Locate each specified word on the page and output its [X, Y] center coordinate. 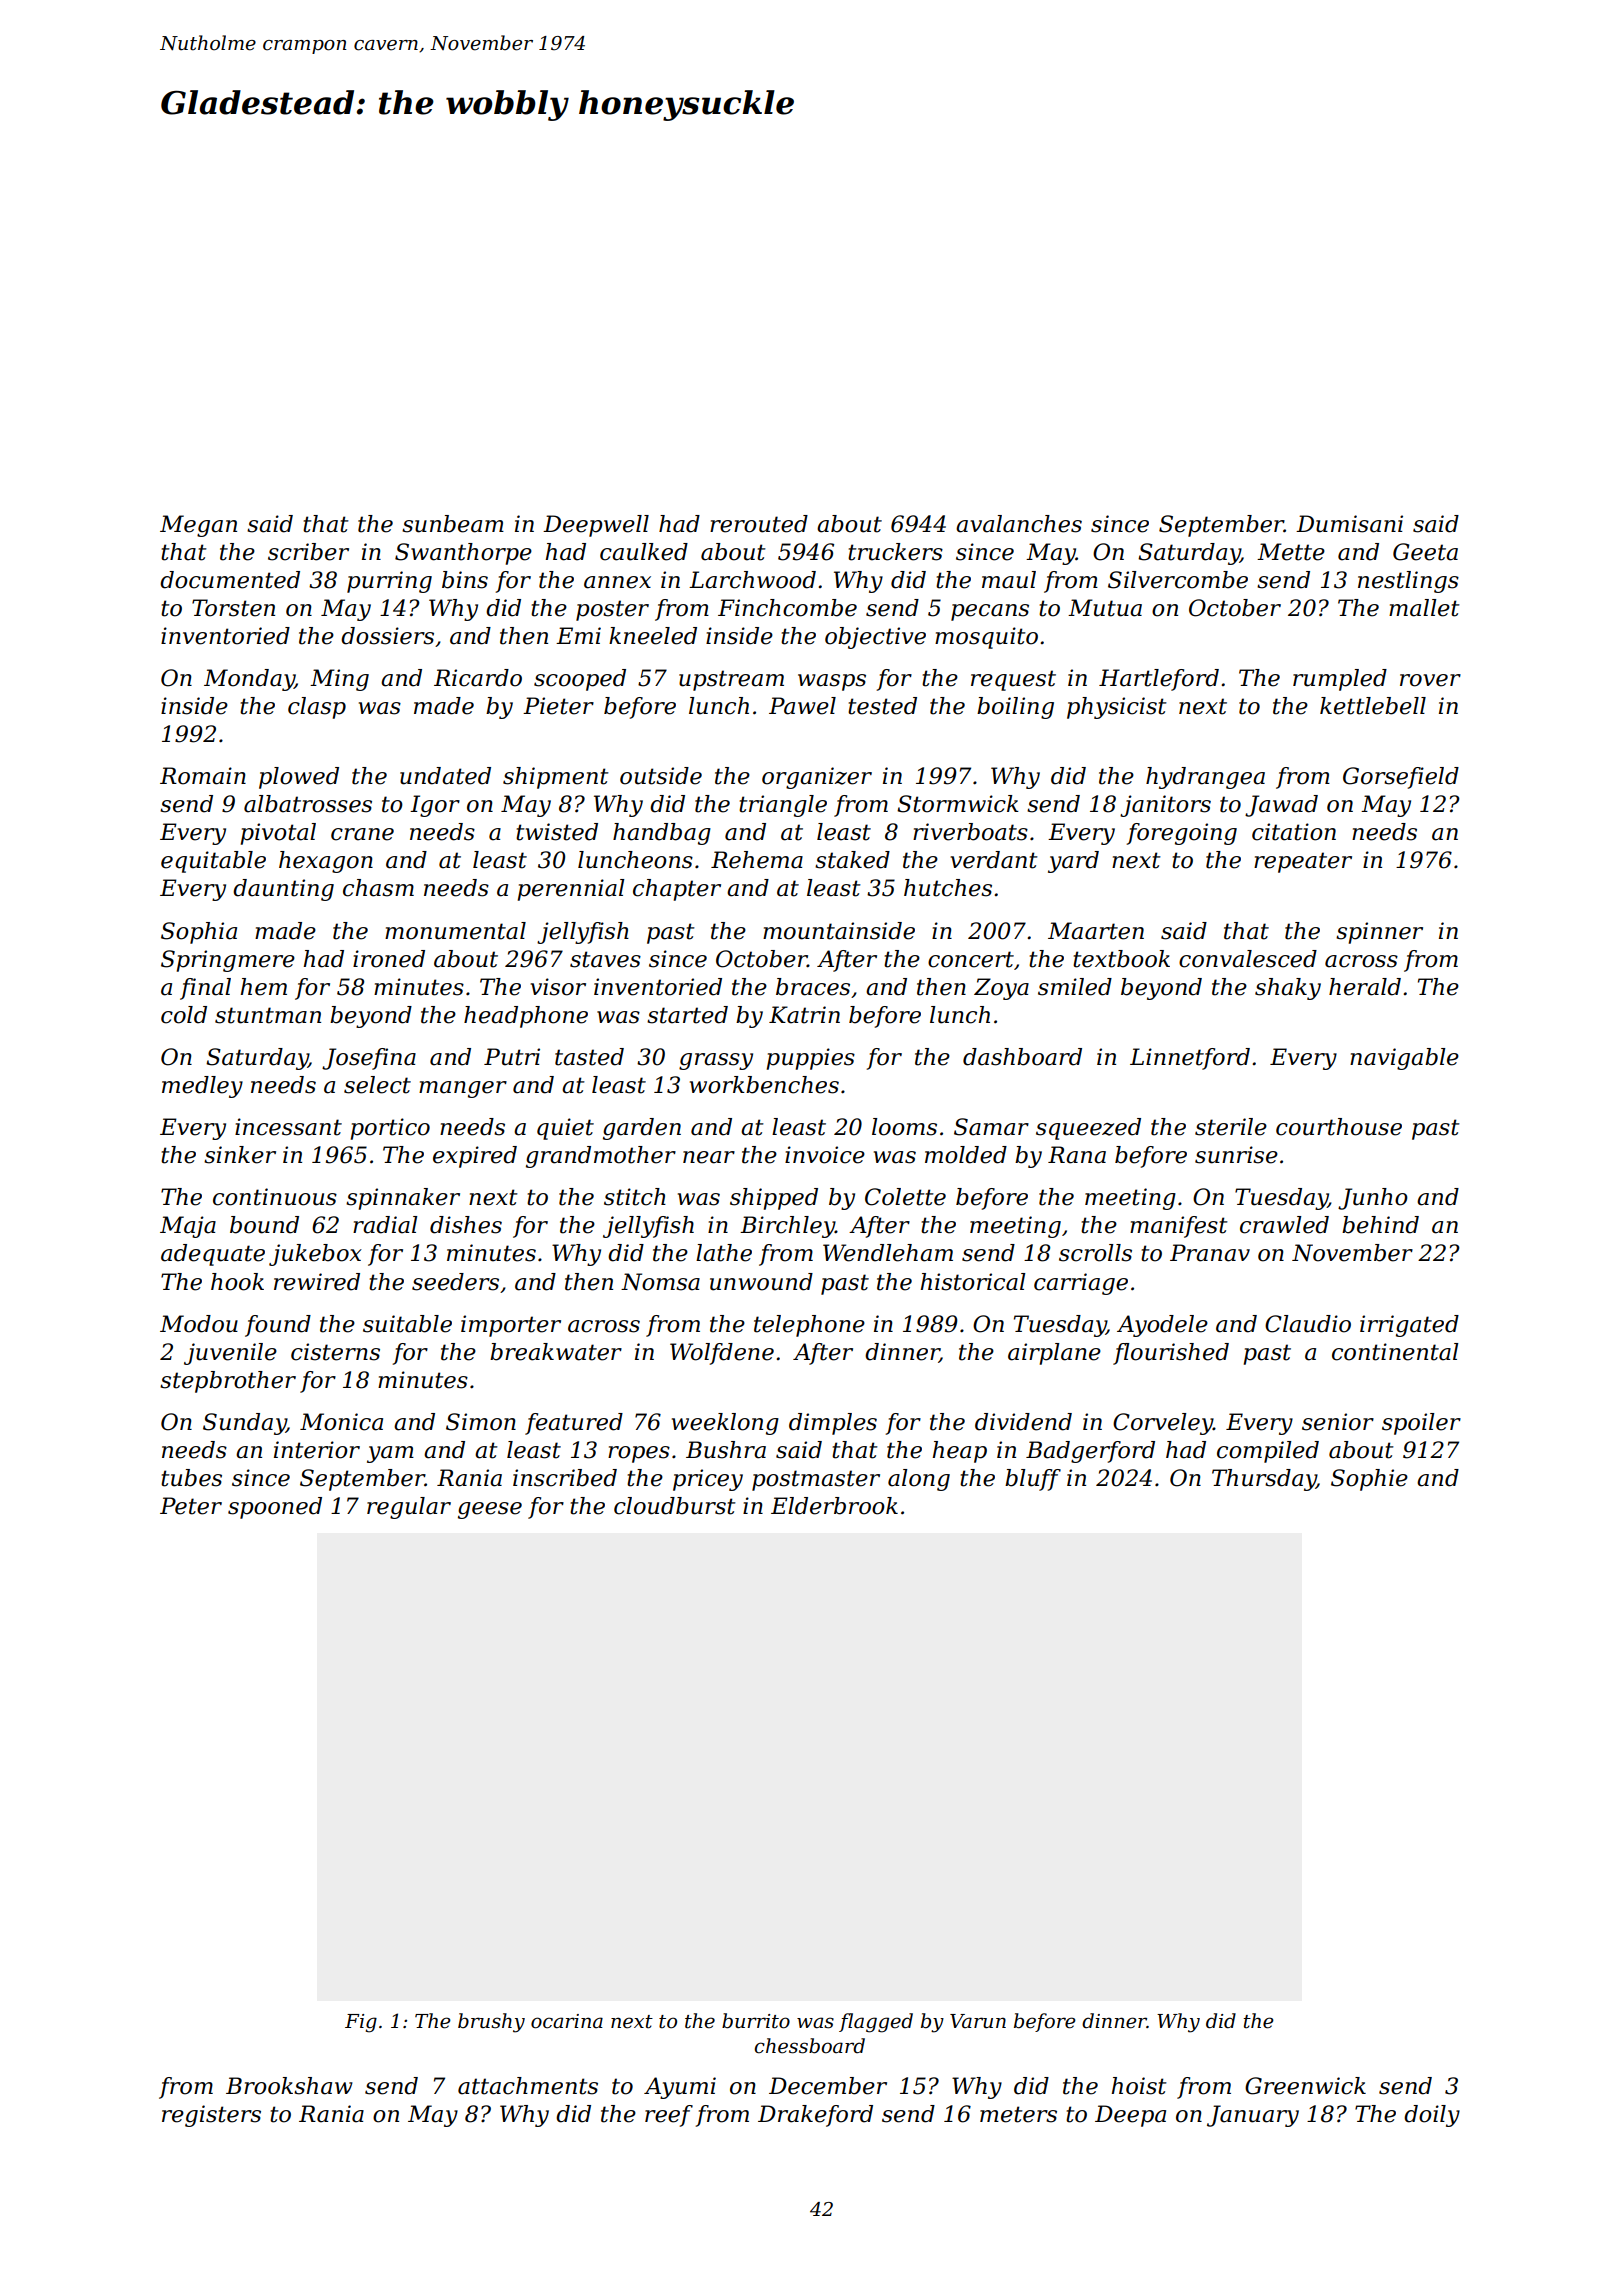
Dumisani [1349, 524]
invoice [825, 1155]
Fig [361, 2023]
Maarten [1096, 931]
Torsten [233, 608]
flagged [876, 2023]
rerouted [759, 524]
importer [511, 1326]
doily [1432, 2116]
